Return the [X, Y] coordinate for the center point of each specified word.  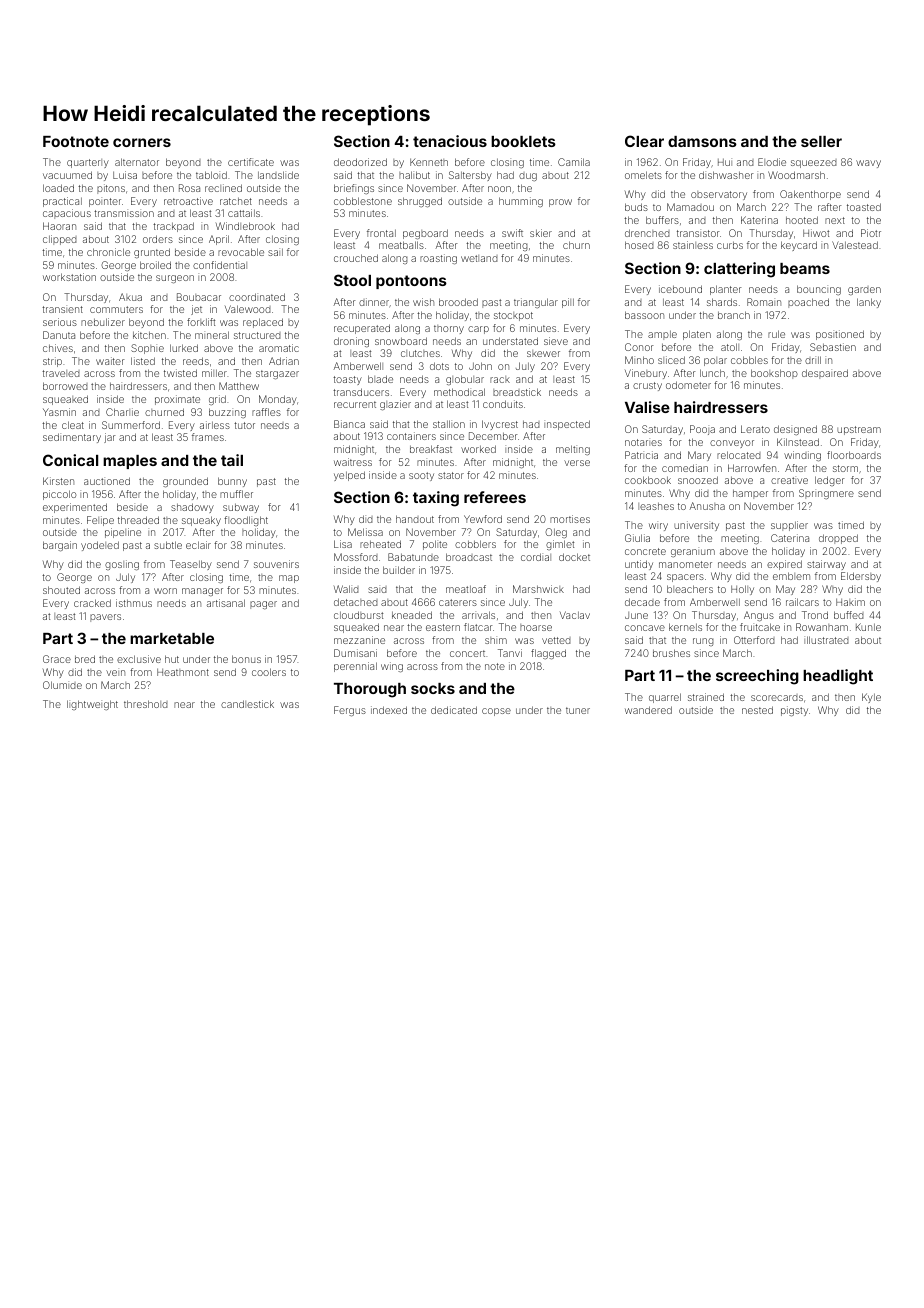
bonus [246, 659]
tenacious [450, 141]
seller [821, 141]
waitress [353, 462]
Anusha [707, 506]
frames [208, 437]
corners [142, 142]
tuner [578, 710]
